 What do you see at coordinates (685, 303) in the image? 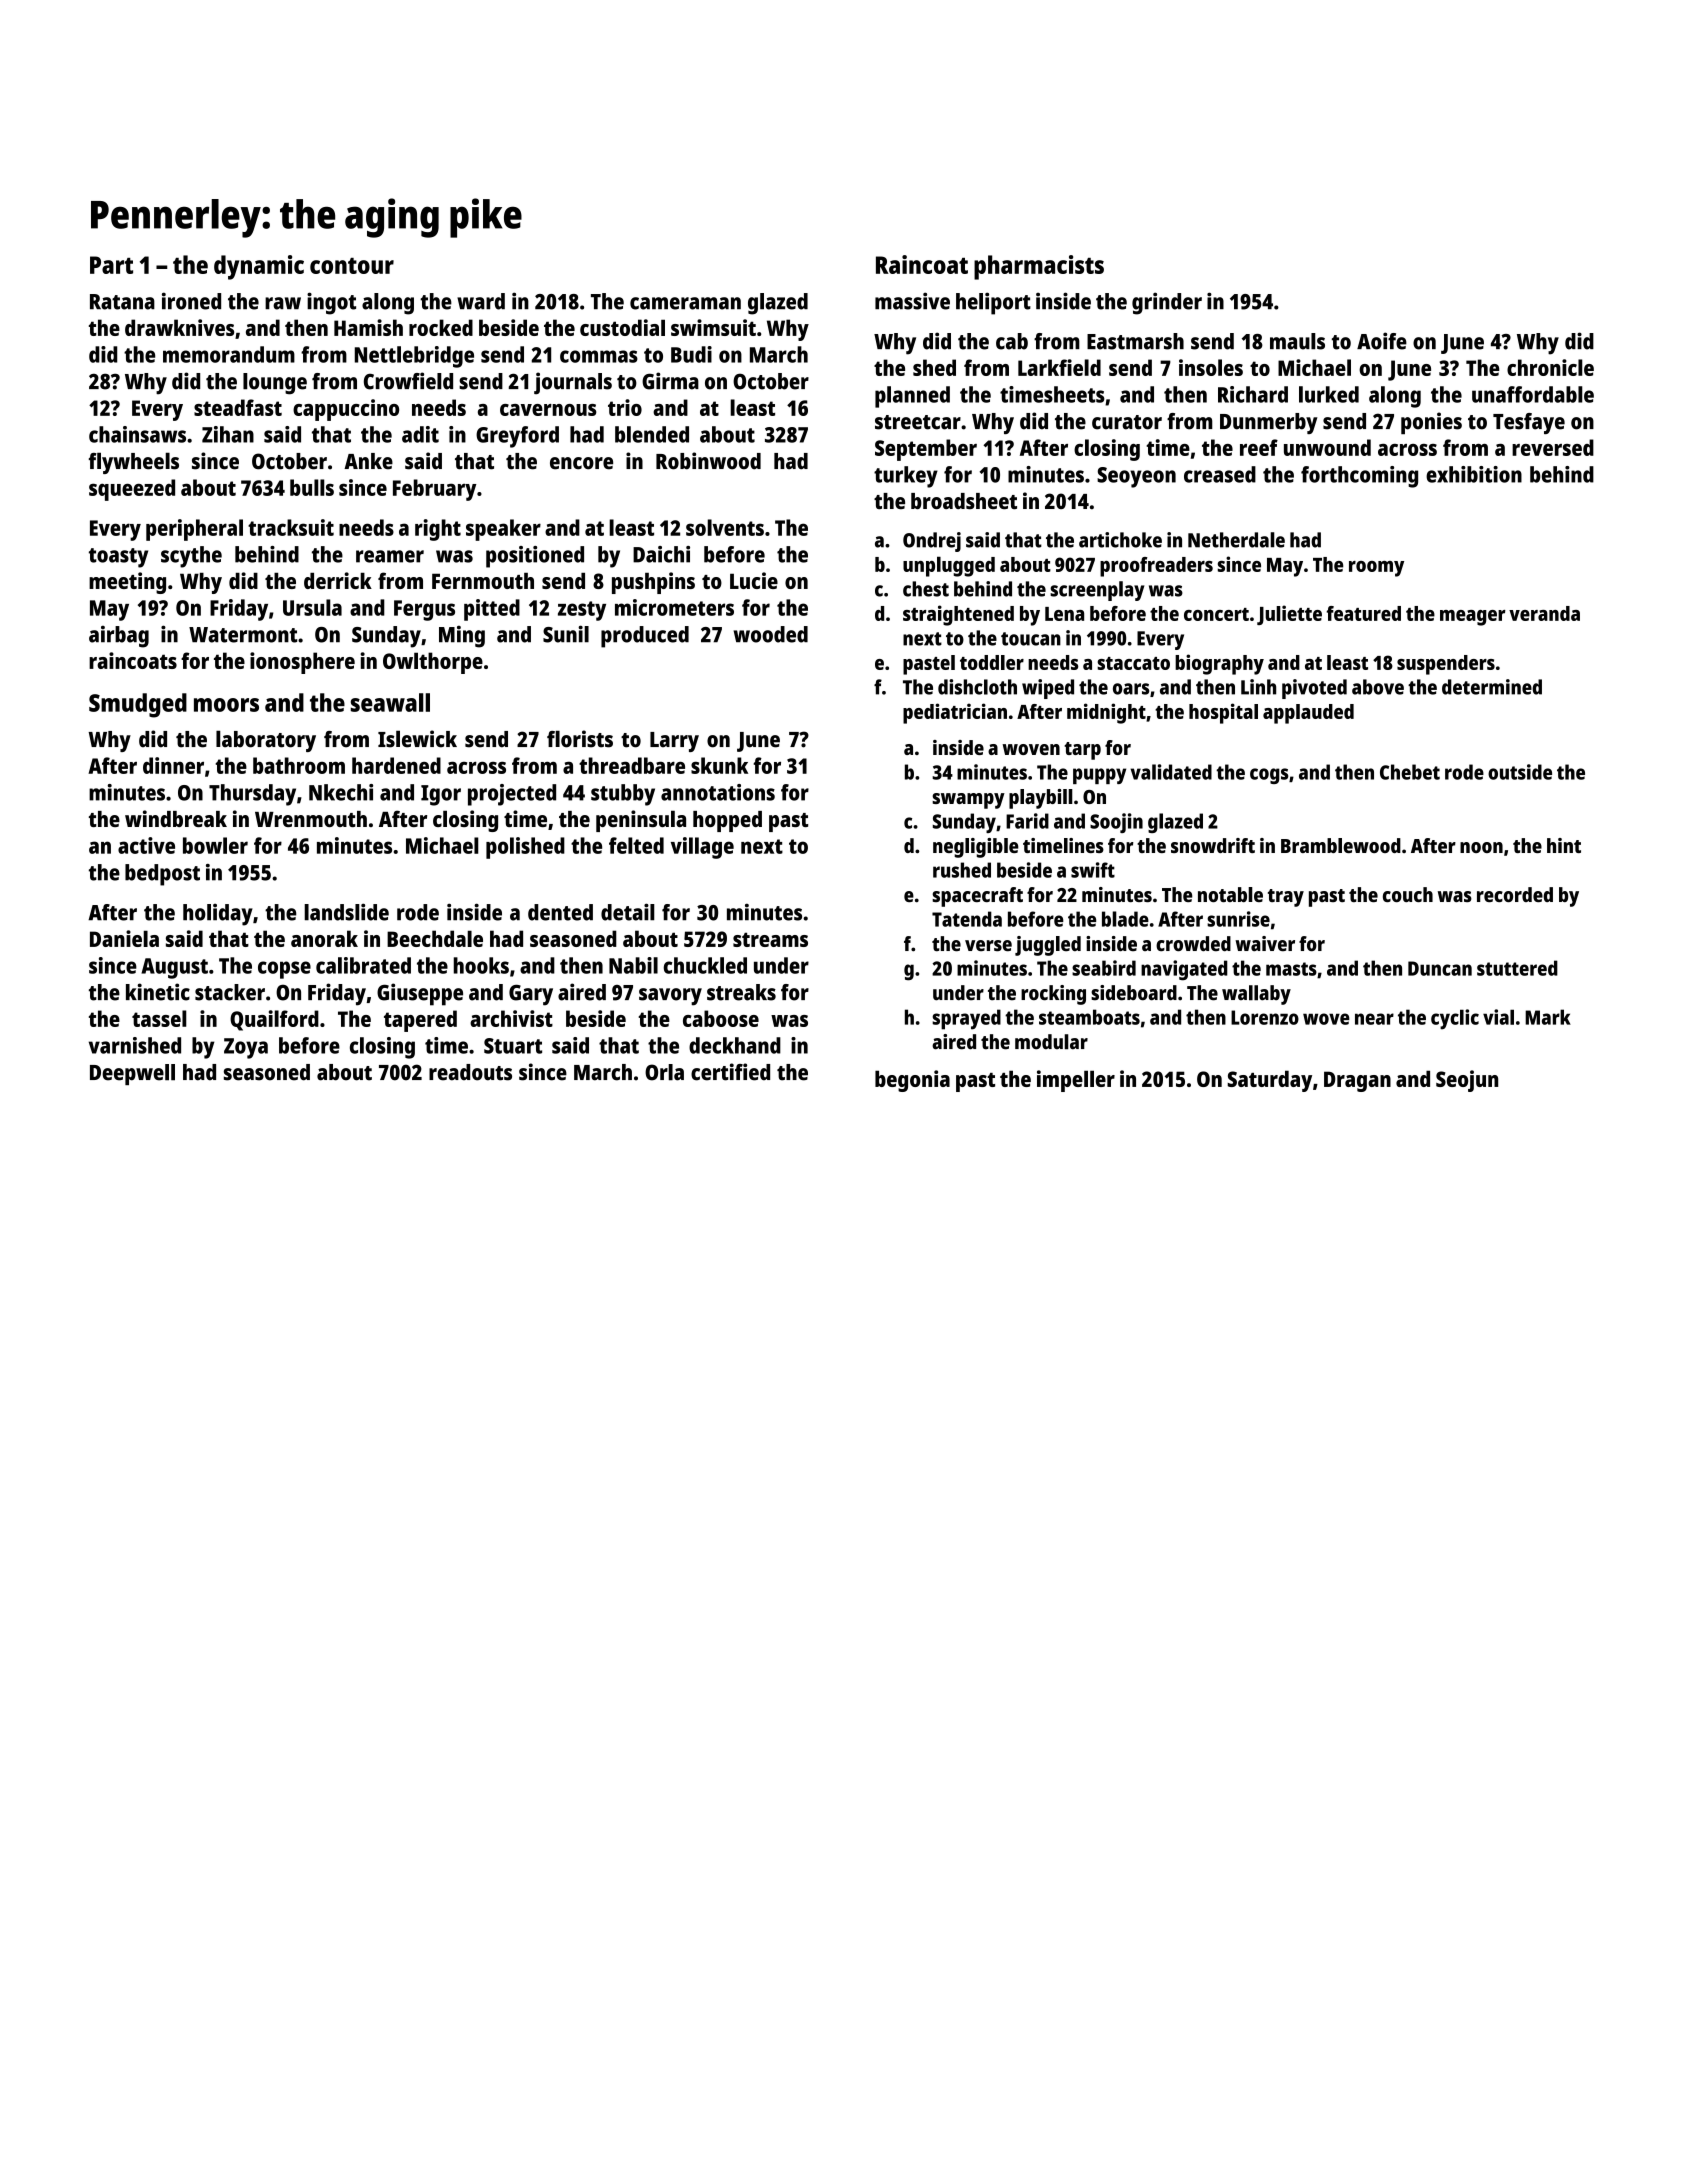
I see `cameraman` at bounding box center [685, 303].
